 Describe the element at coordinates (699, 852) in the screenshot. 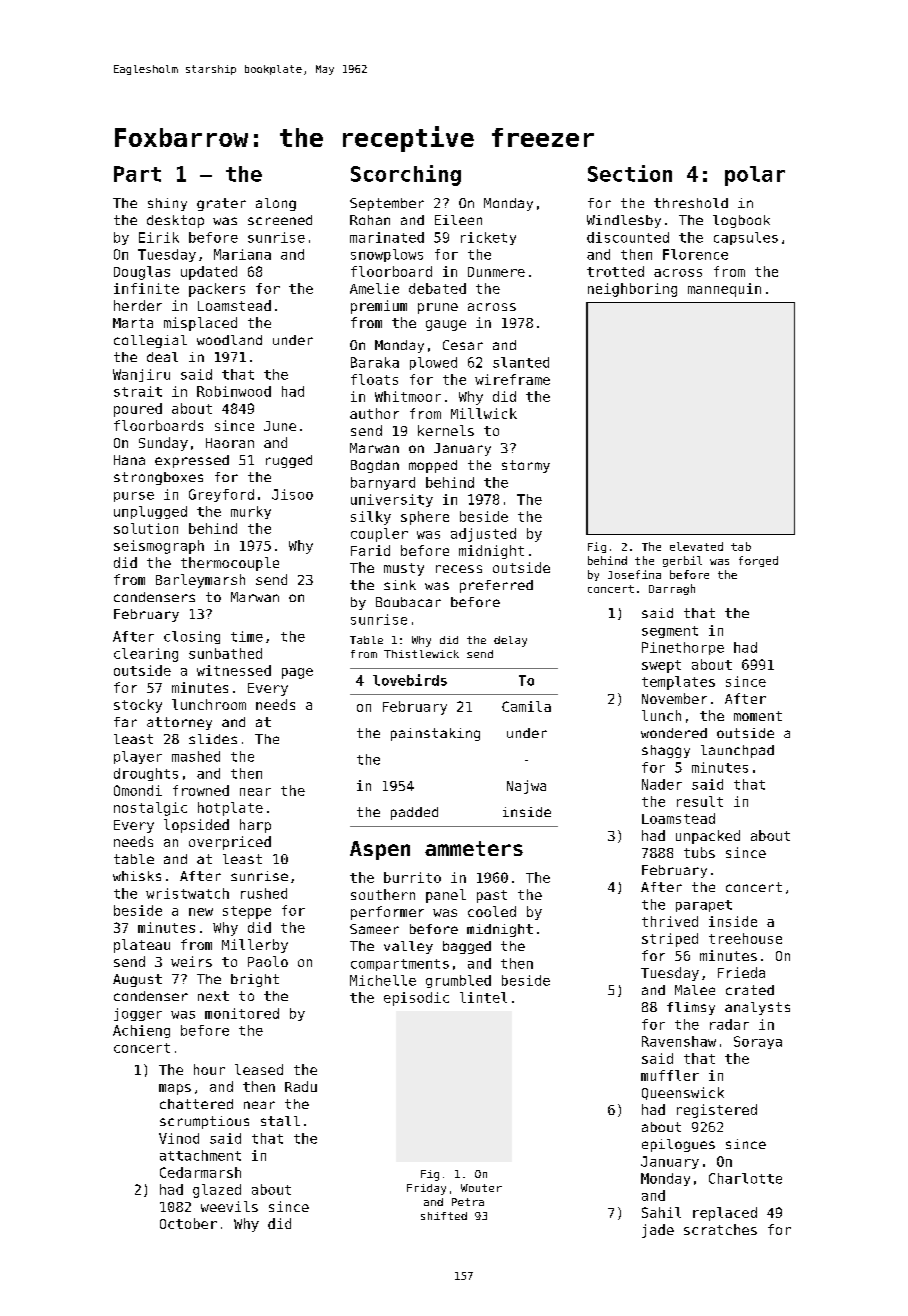

I see `tubs` at that location.
